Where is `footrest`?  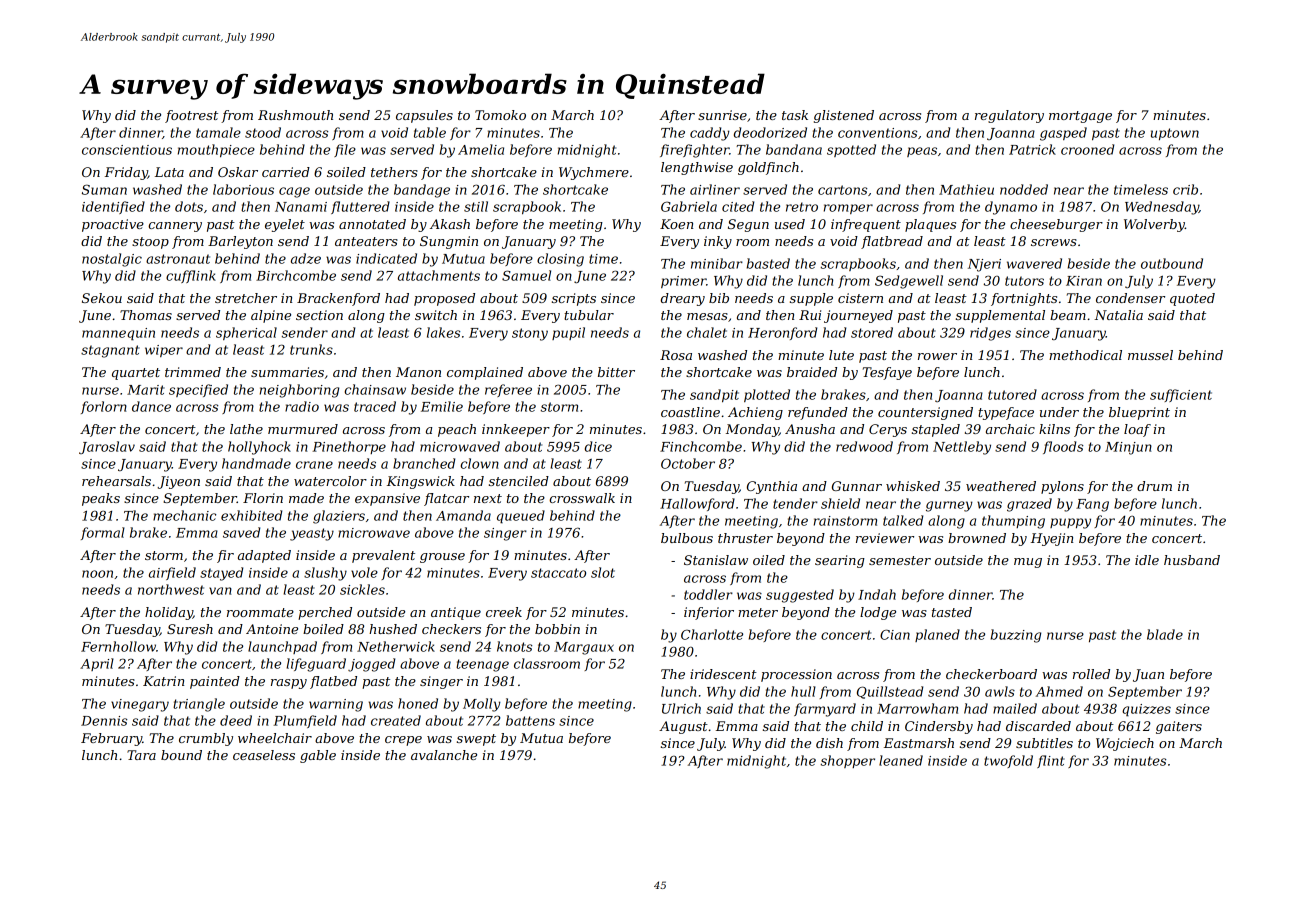
footrest is located at coordinates (191, 116).
